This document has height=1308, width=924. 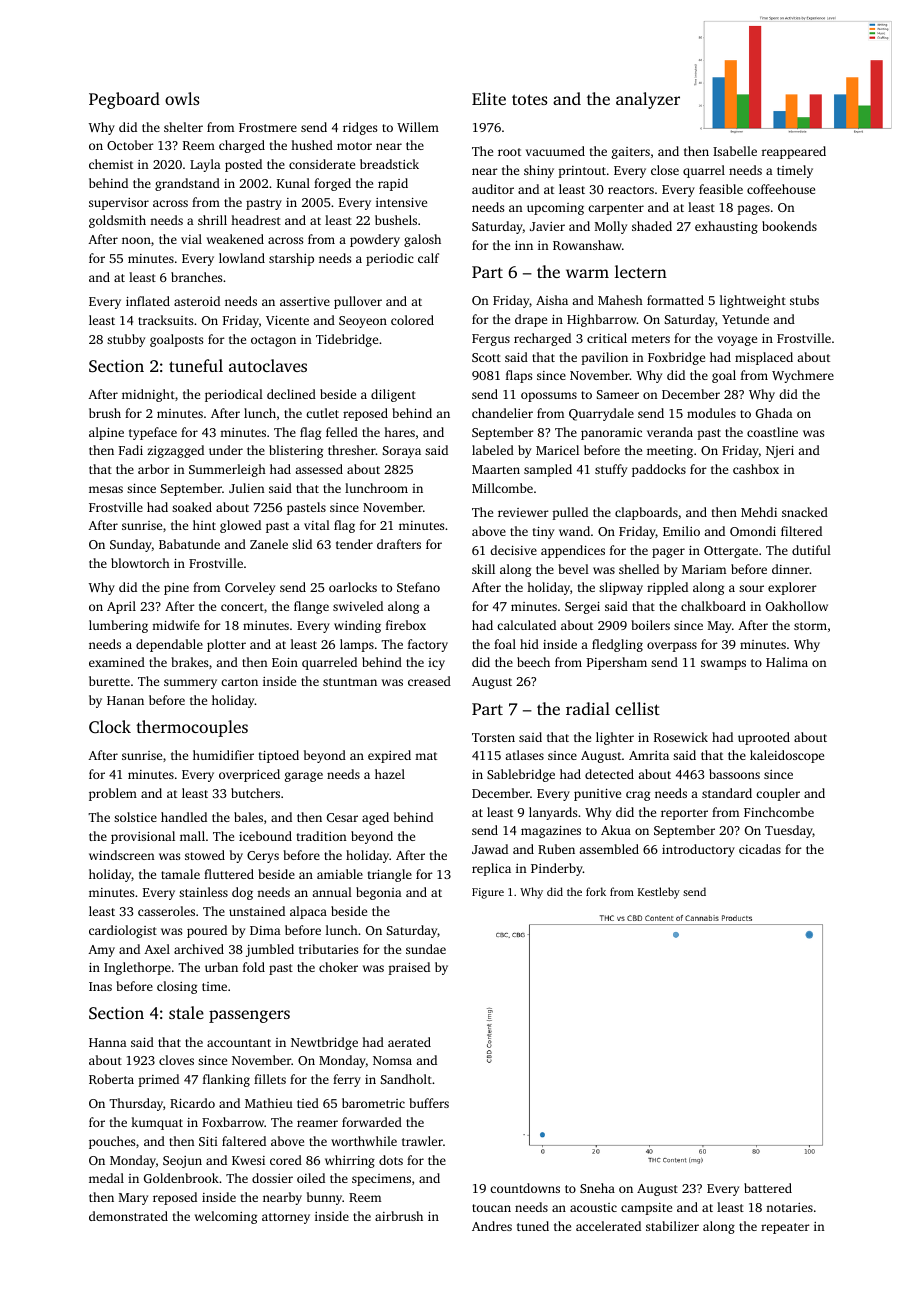 What do you see at coordinates (269, 544) in the document?
I see `Zanele` at bounding box center [269, 544].
